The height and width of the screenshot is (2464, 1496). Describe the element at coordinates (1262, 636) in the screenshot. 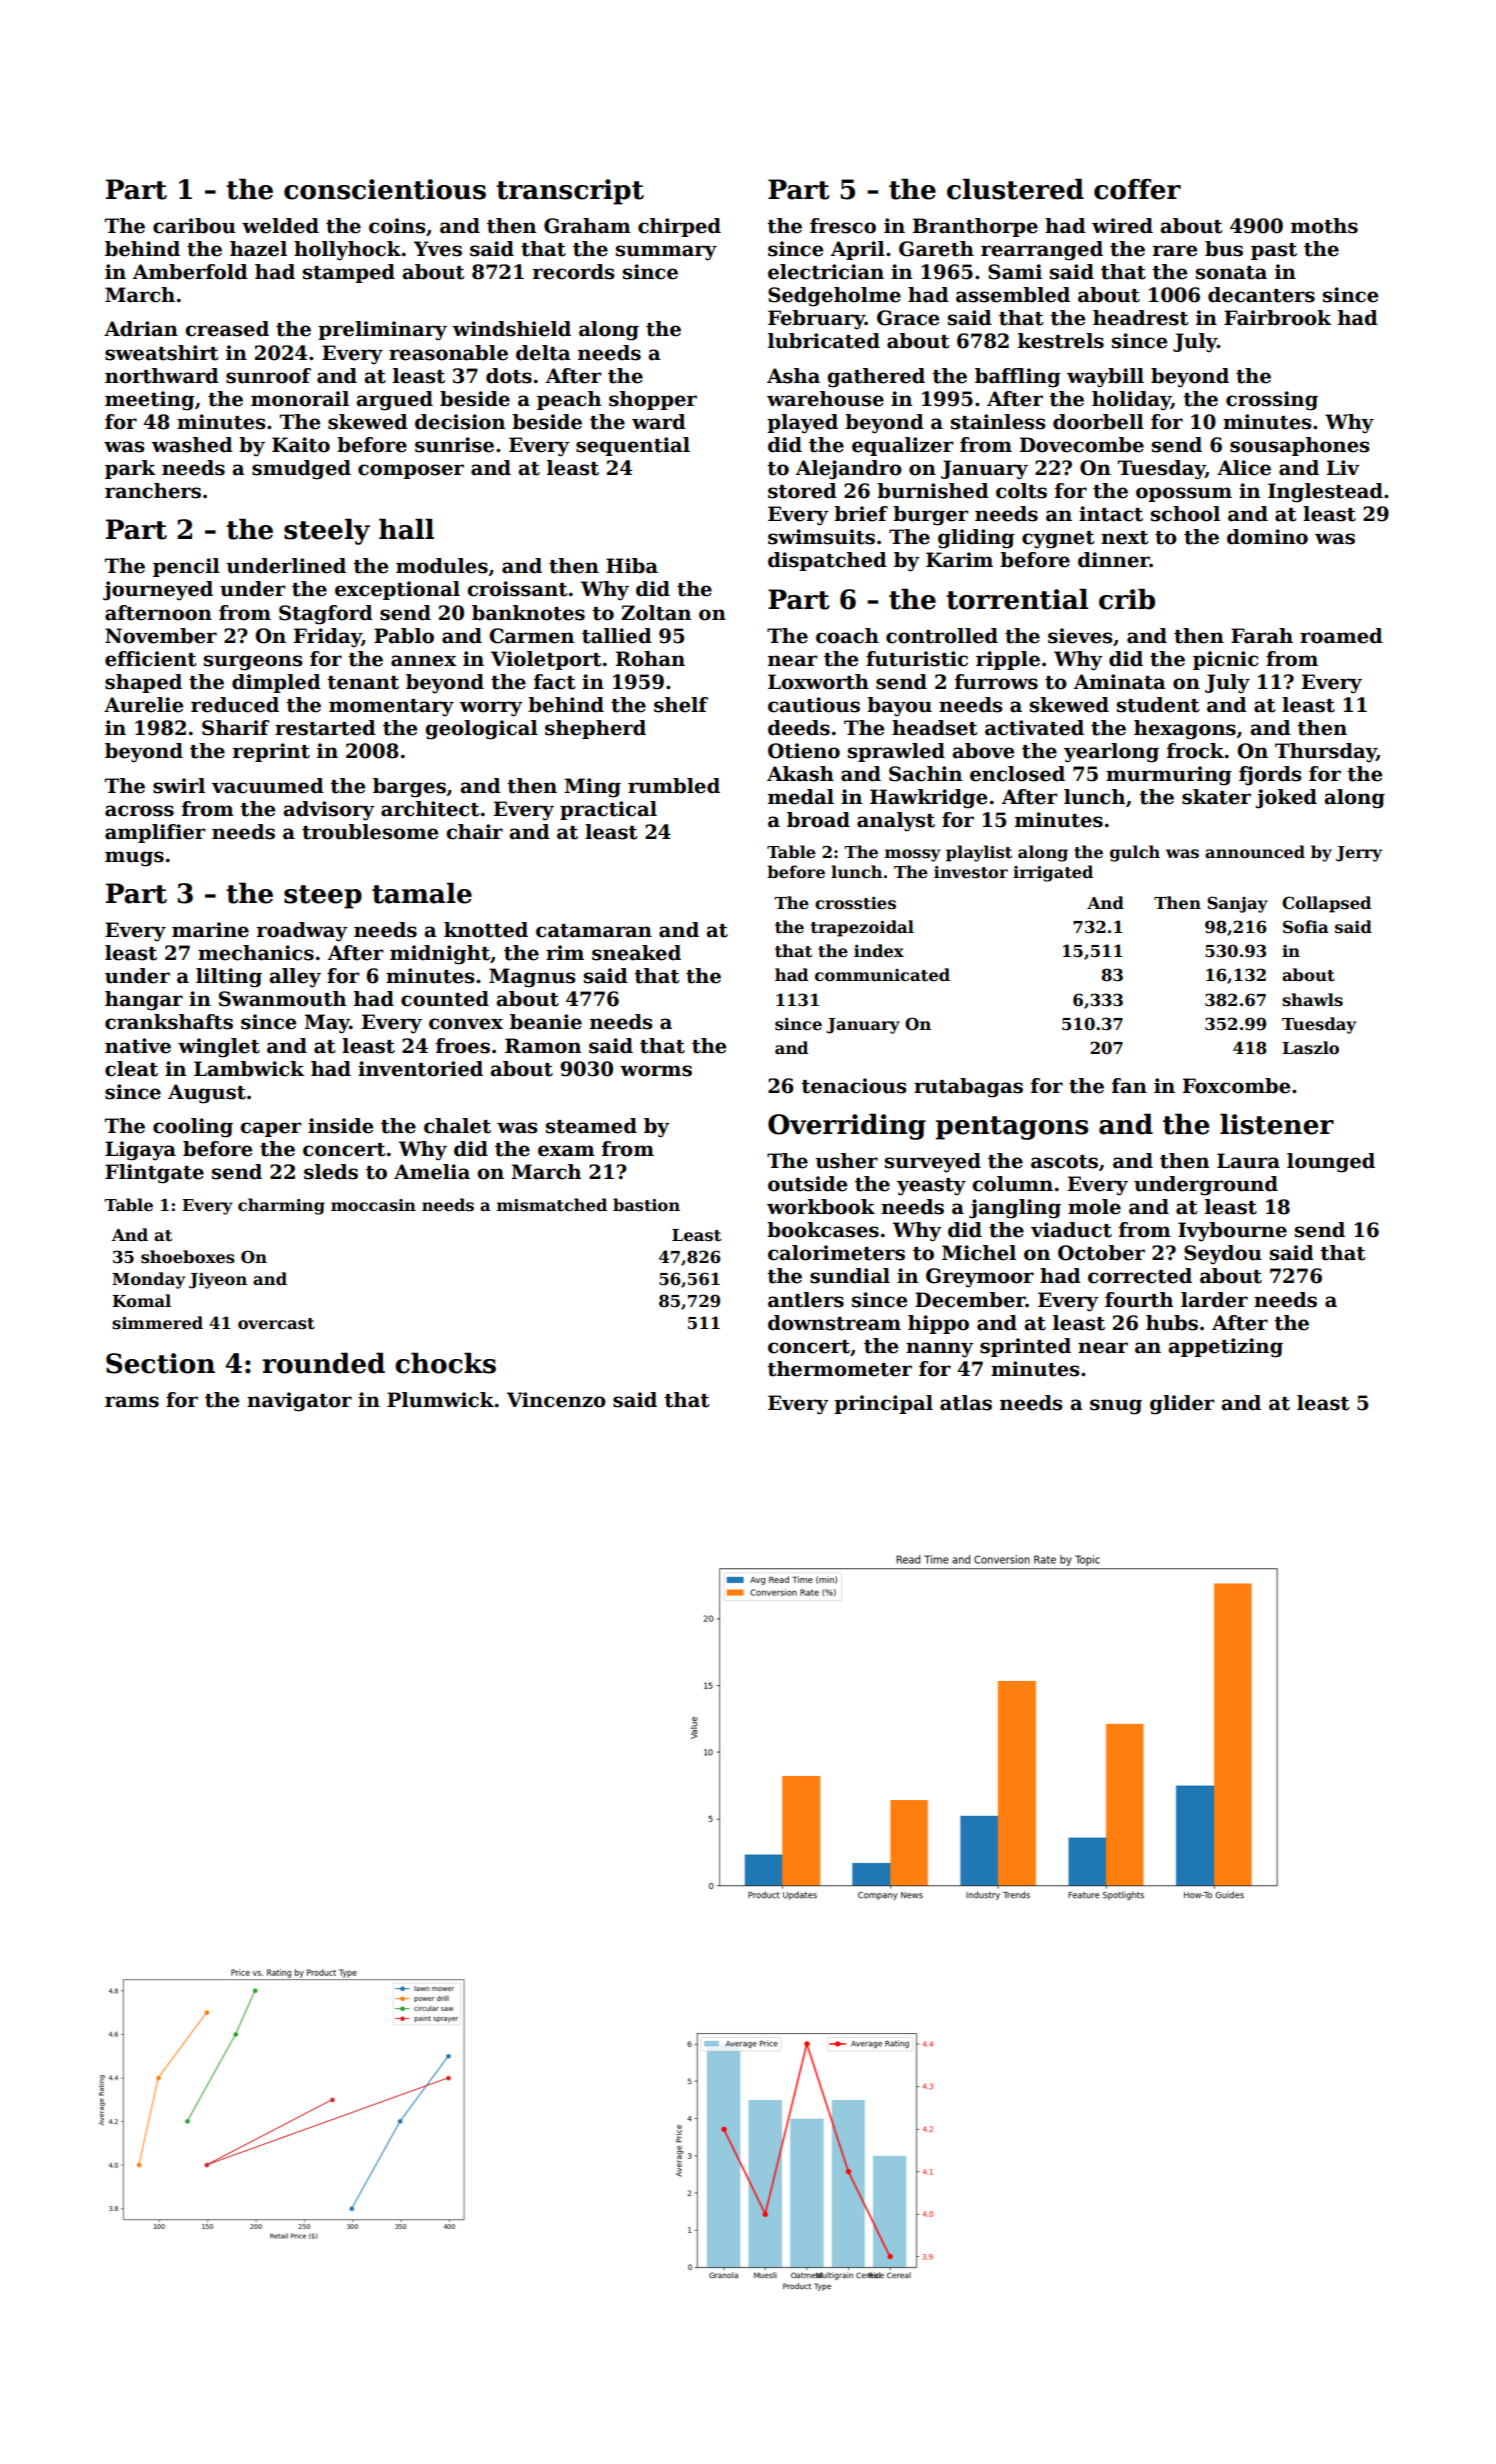

I see `Farah` at that location.
